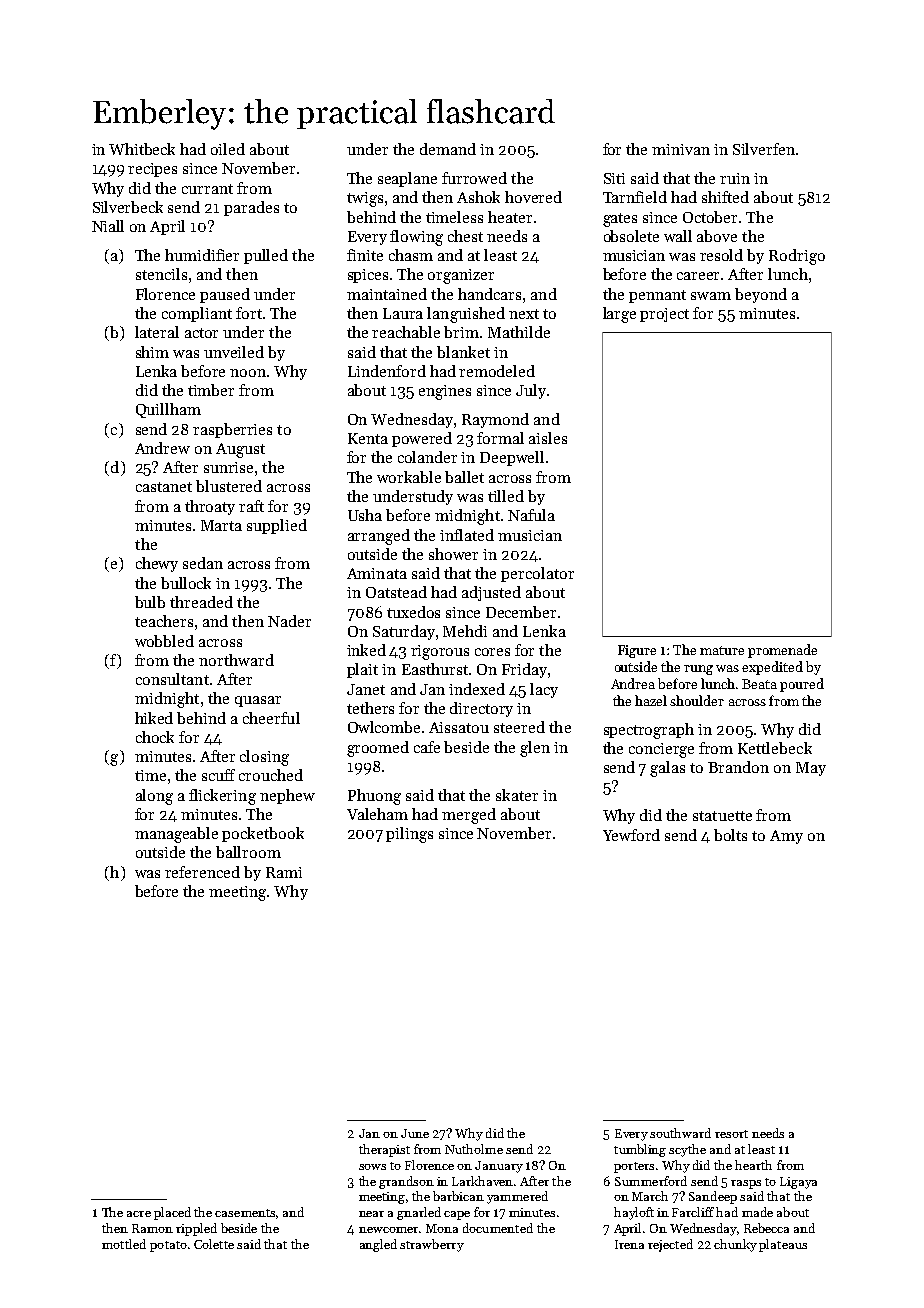  What do you see at coordinates (631, 835) in the image?
I see `Yewford` at bounding box center [631, 835].
